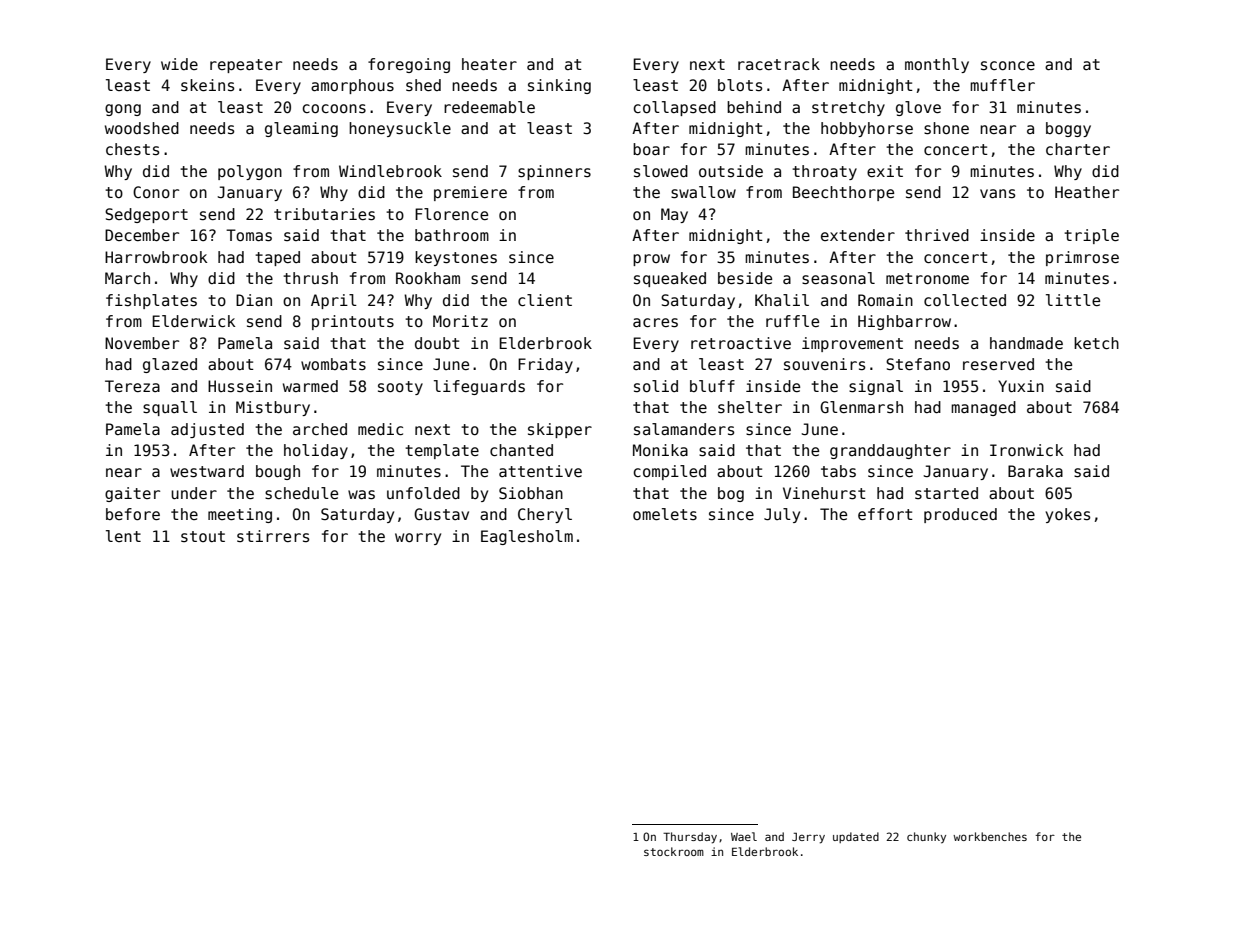  I want to click on effort, so click(885, 514).
